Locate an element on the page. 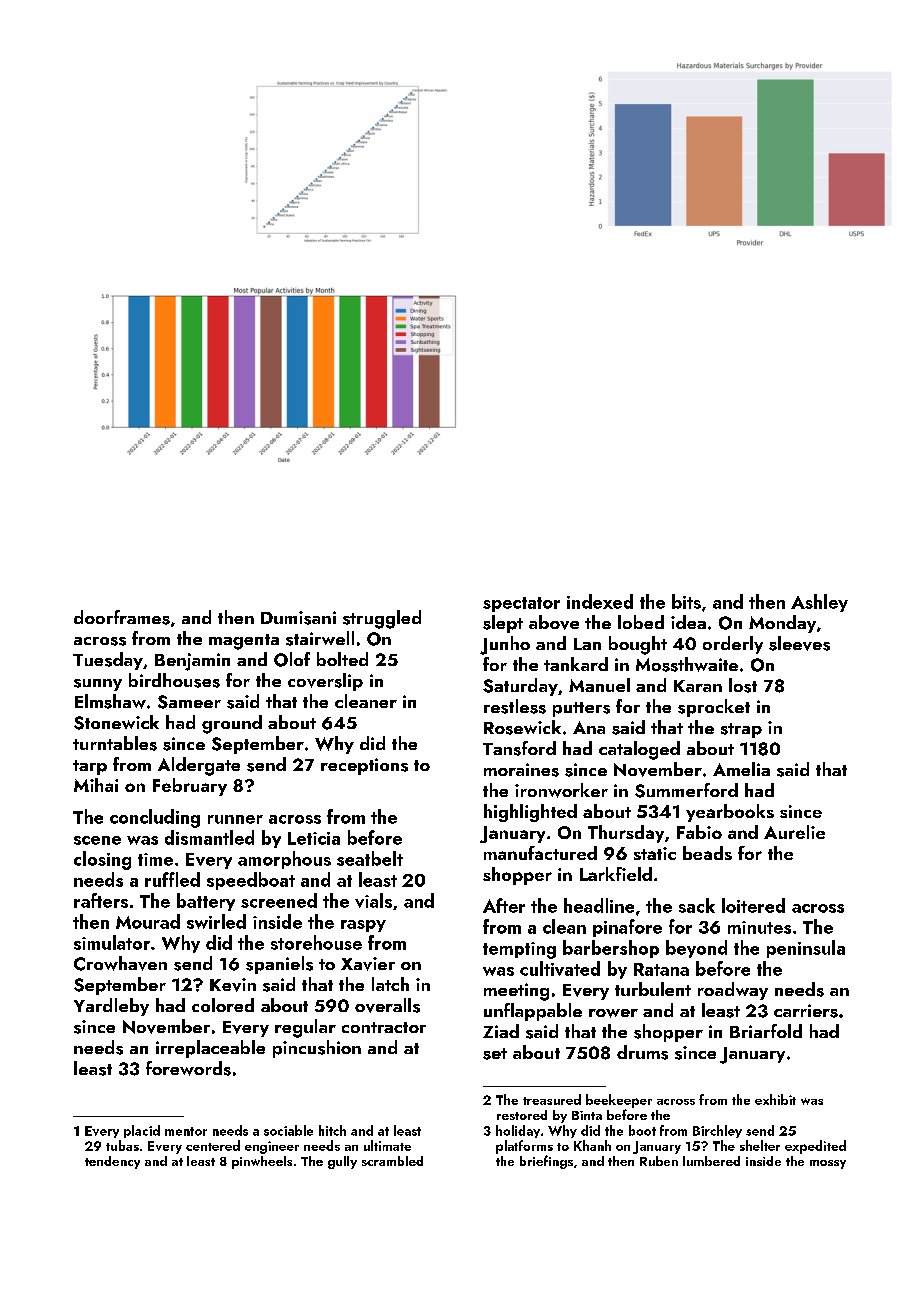  ultimate is located at coordinates (387, 1145).
